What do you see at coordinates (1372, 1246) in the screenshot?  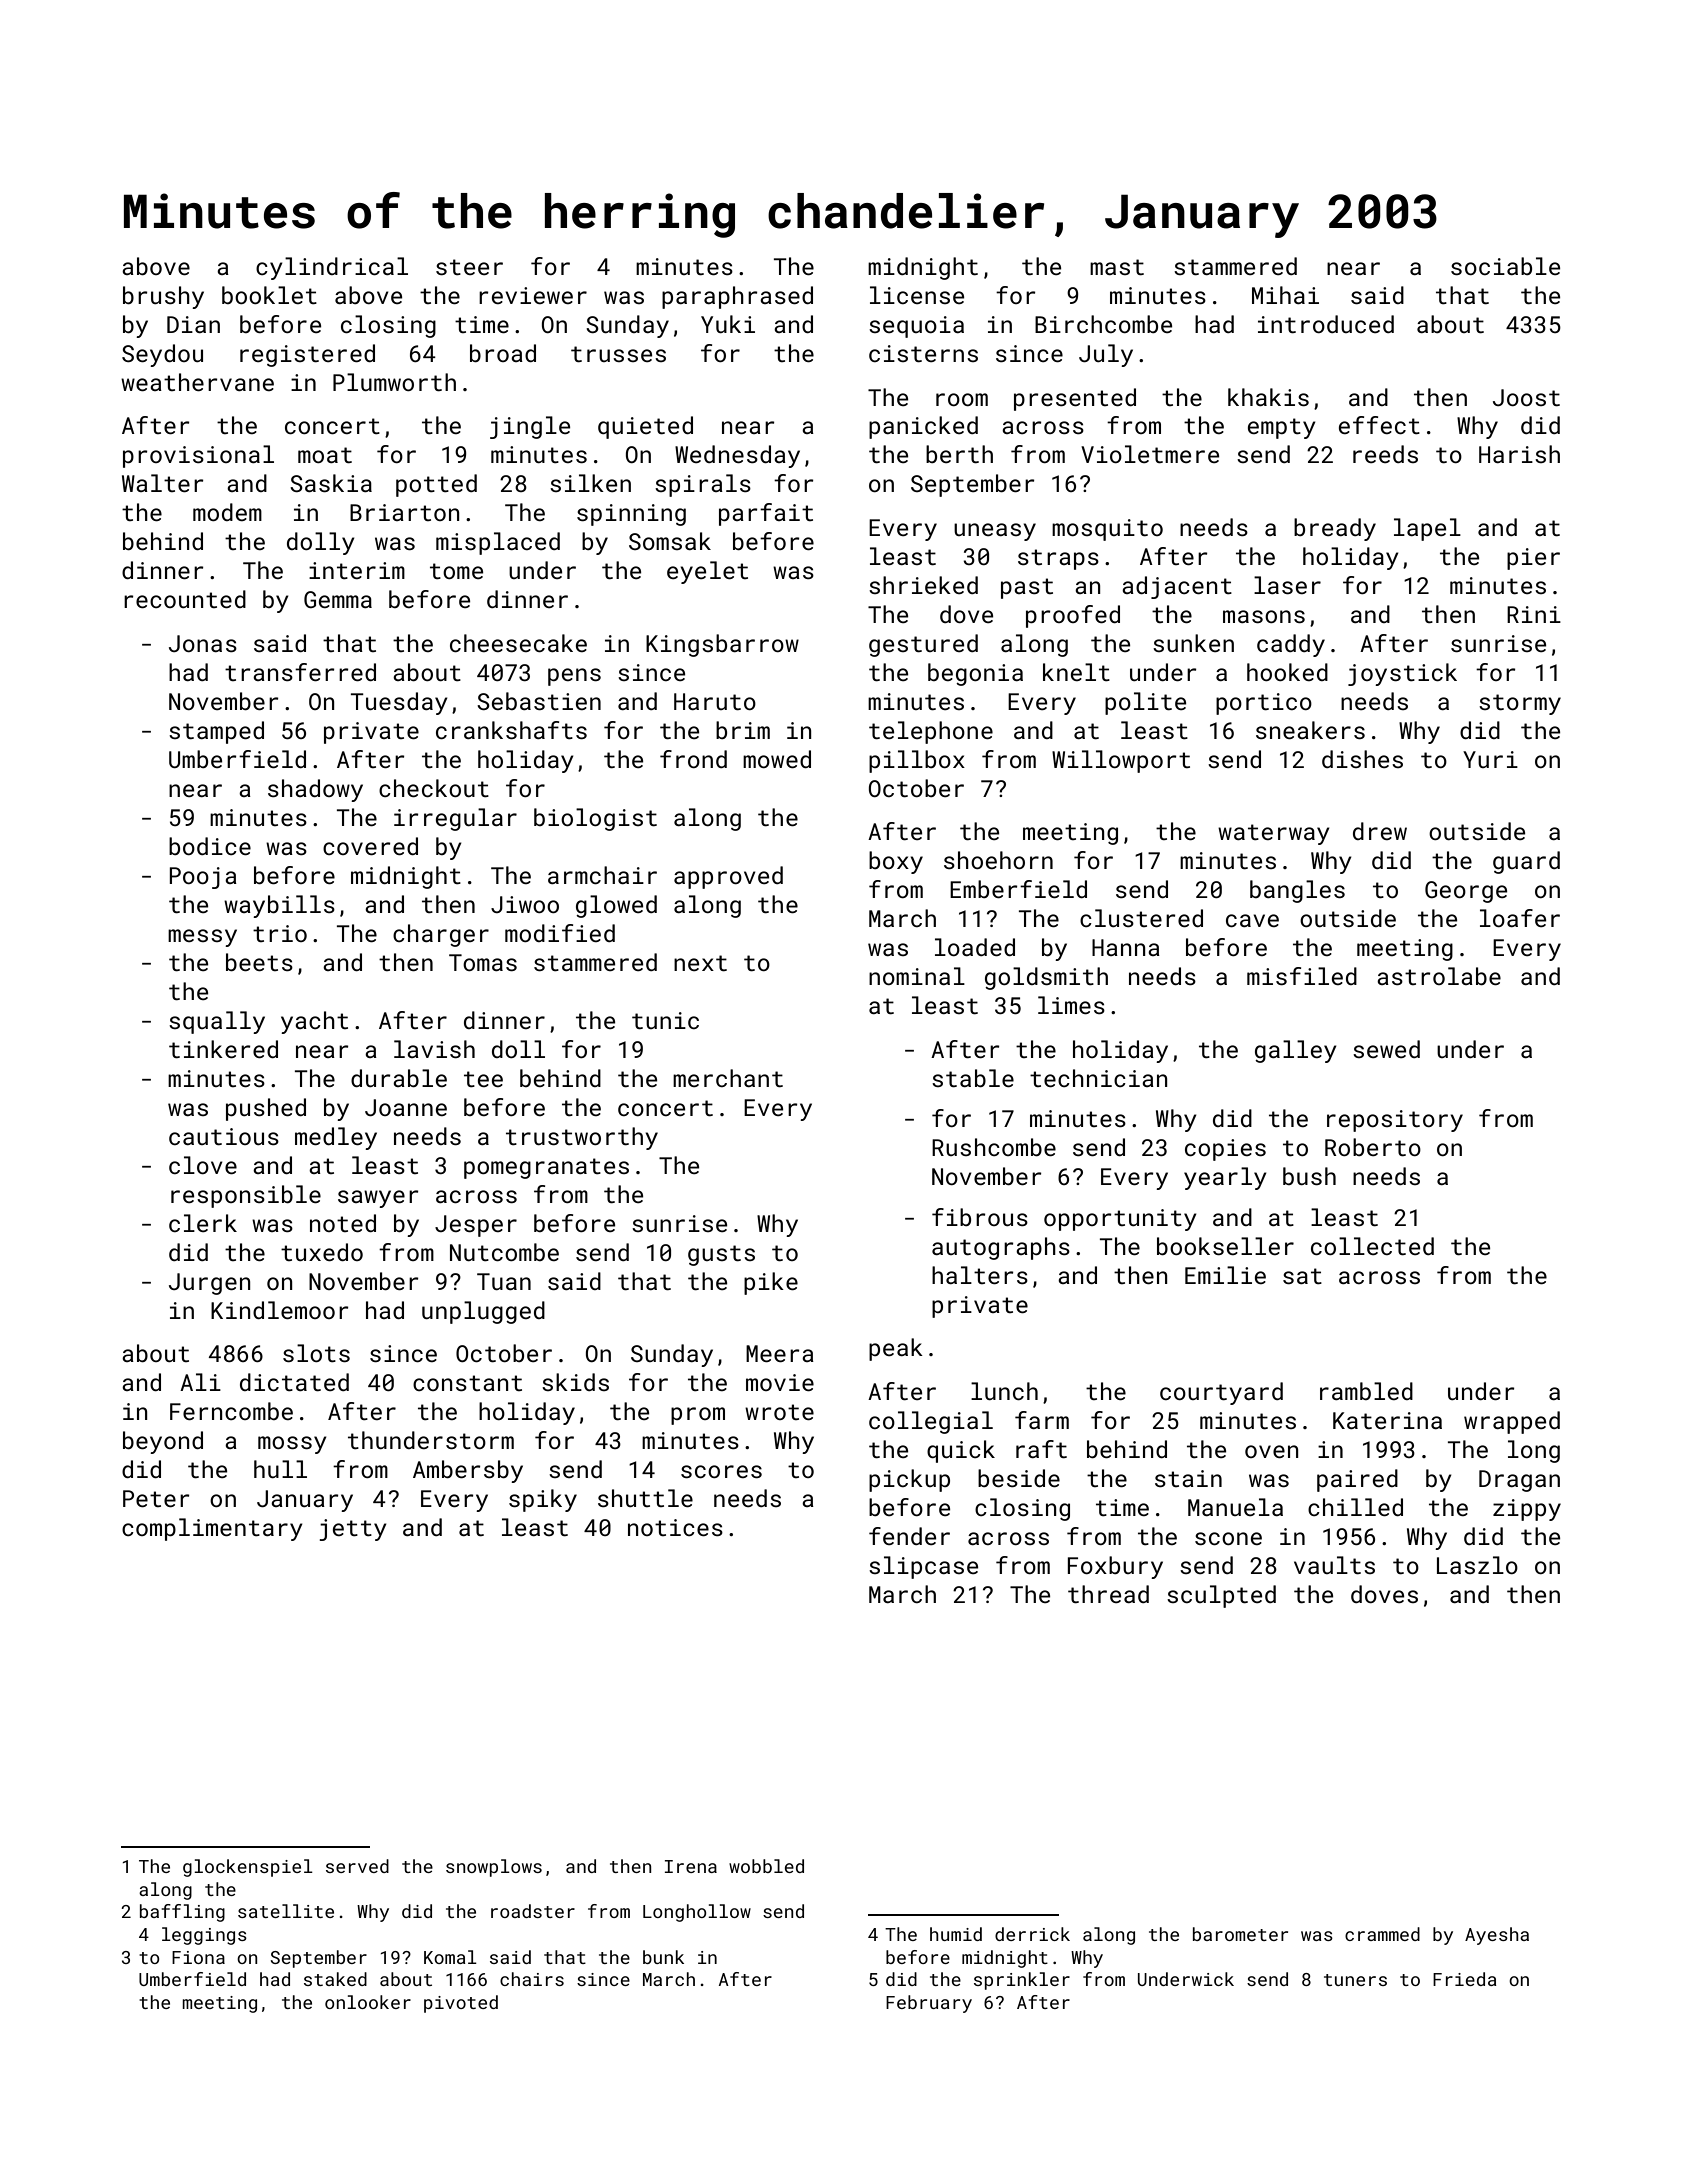 I see `collected` at bounding box center [1372, 1246].
